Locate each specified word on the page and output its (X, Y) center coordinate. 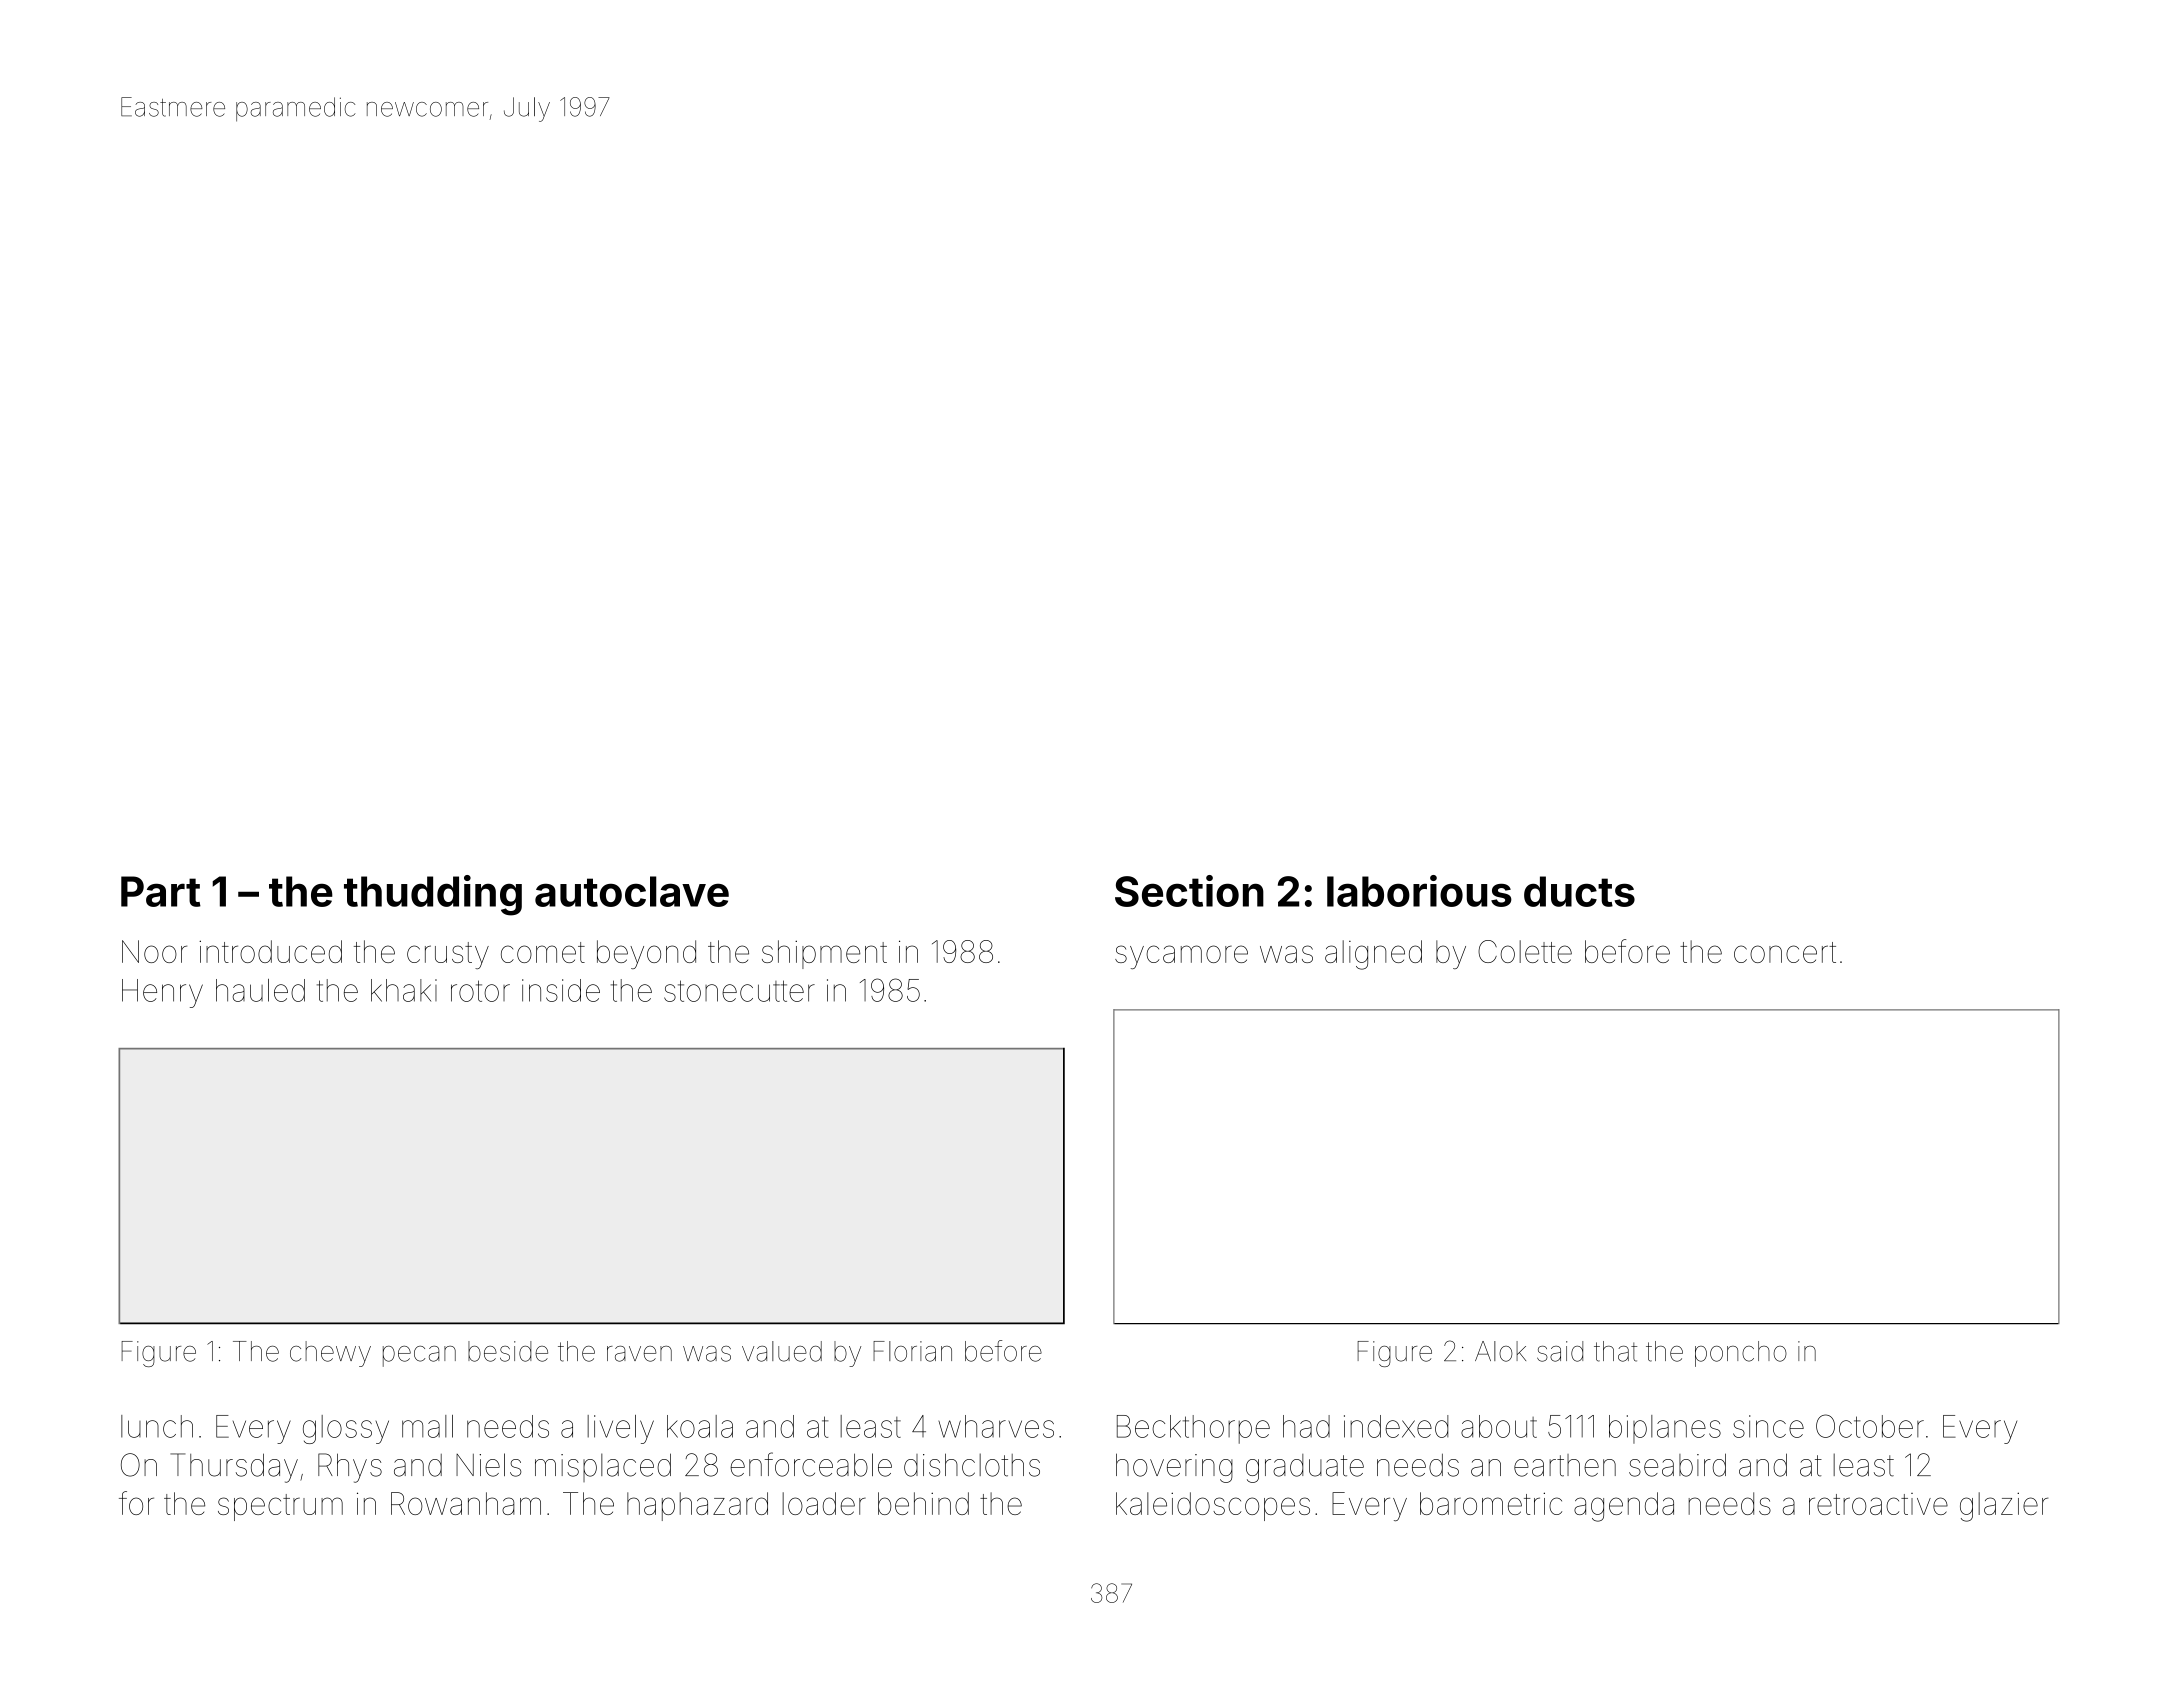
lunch (157, 1426)
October (1870, 1426)
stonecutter (739, 991)
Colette (1525, 951)
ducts (1579, 891)
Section (1189, 891)
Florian (912, 1351)
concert (1785, 952)
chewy (330, 1354)
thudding (433, 895)
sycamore (1181, 957)
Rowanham (466, 1503)
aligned (1373, 955)
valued (782, 1351)
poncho (1741, 1354)
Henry (162, 993)
